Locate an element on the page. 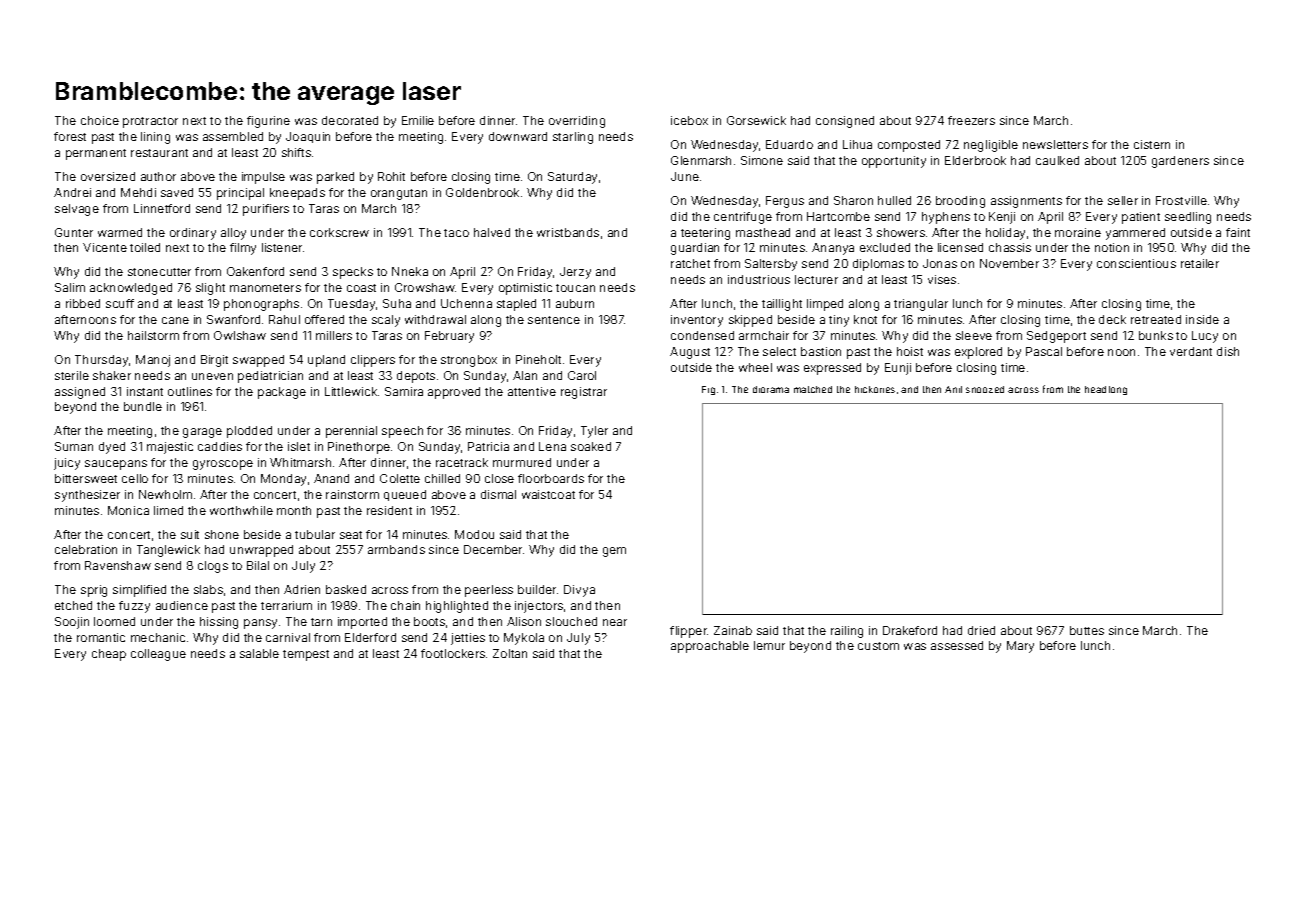  deck is located at coordinates (1112, 319).
